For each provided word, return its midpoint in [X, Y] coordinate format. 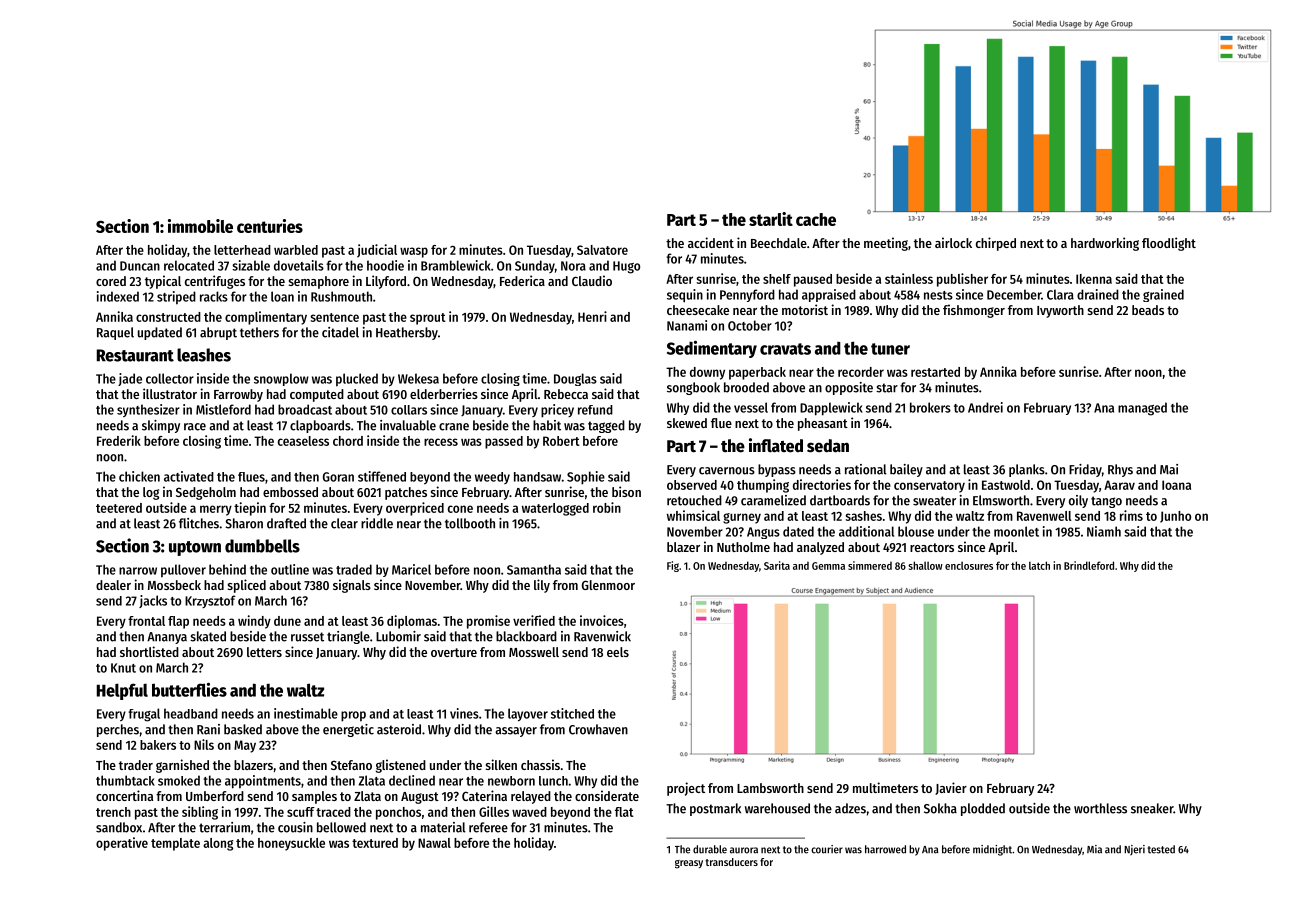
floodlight [1169, 244]
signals [352, 586]
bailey [906, 470]
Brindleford [1089, 565]
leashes [204, 355]
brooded [746, 387]
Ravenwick [602, 636]
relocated [189, 265]
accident [711, 242]
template [175, 844]
